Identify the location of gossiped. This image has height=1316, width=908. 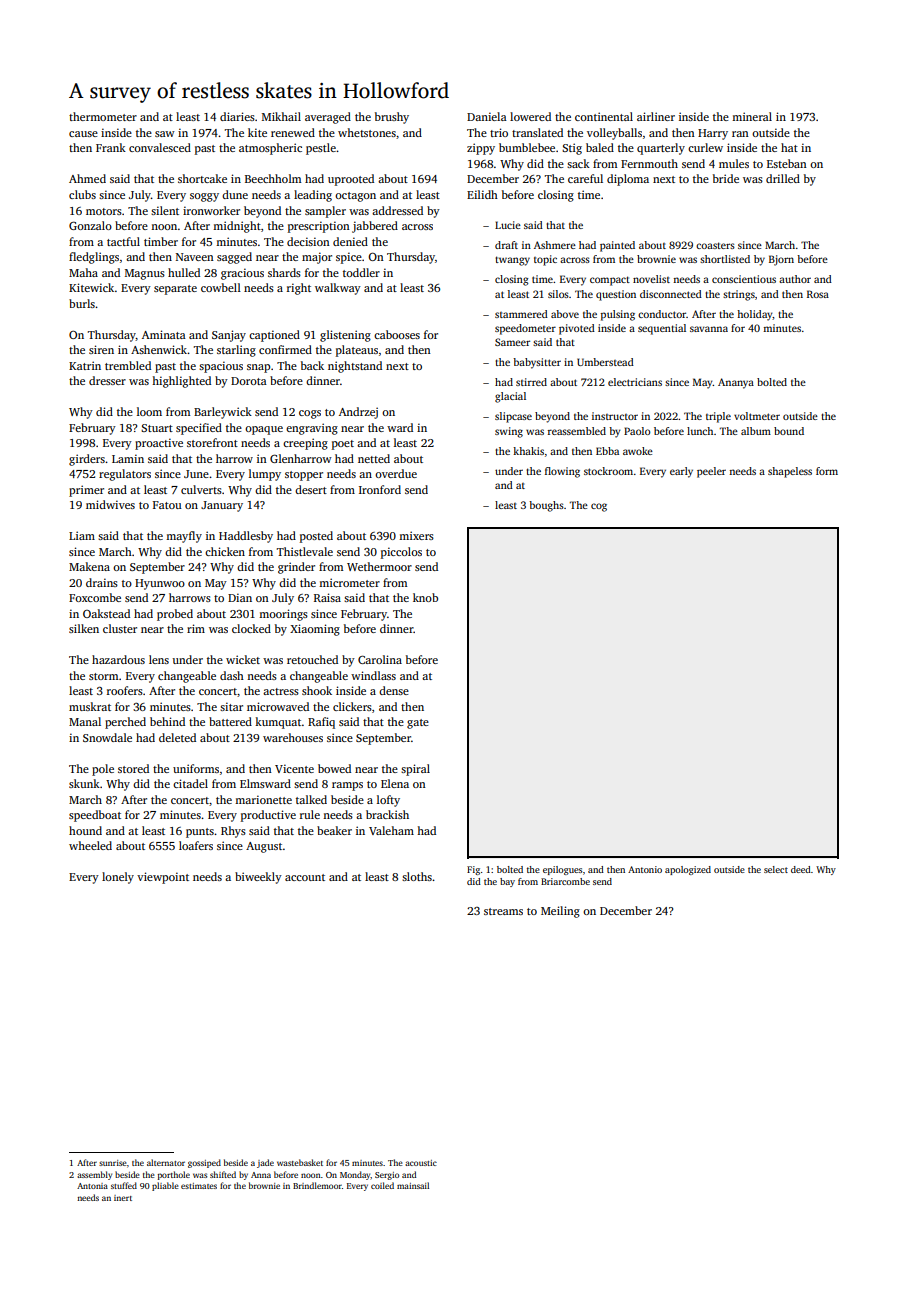
(204, 1163).
